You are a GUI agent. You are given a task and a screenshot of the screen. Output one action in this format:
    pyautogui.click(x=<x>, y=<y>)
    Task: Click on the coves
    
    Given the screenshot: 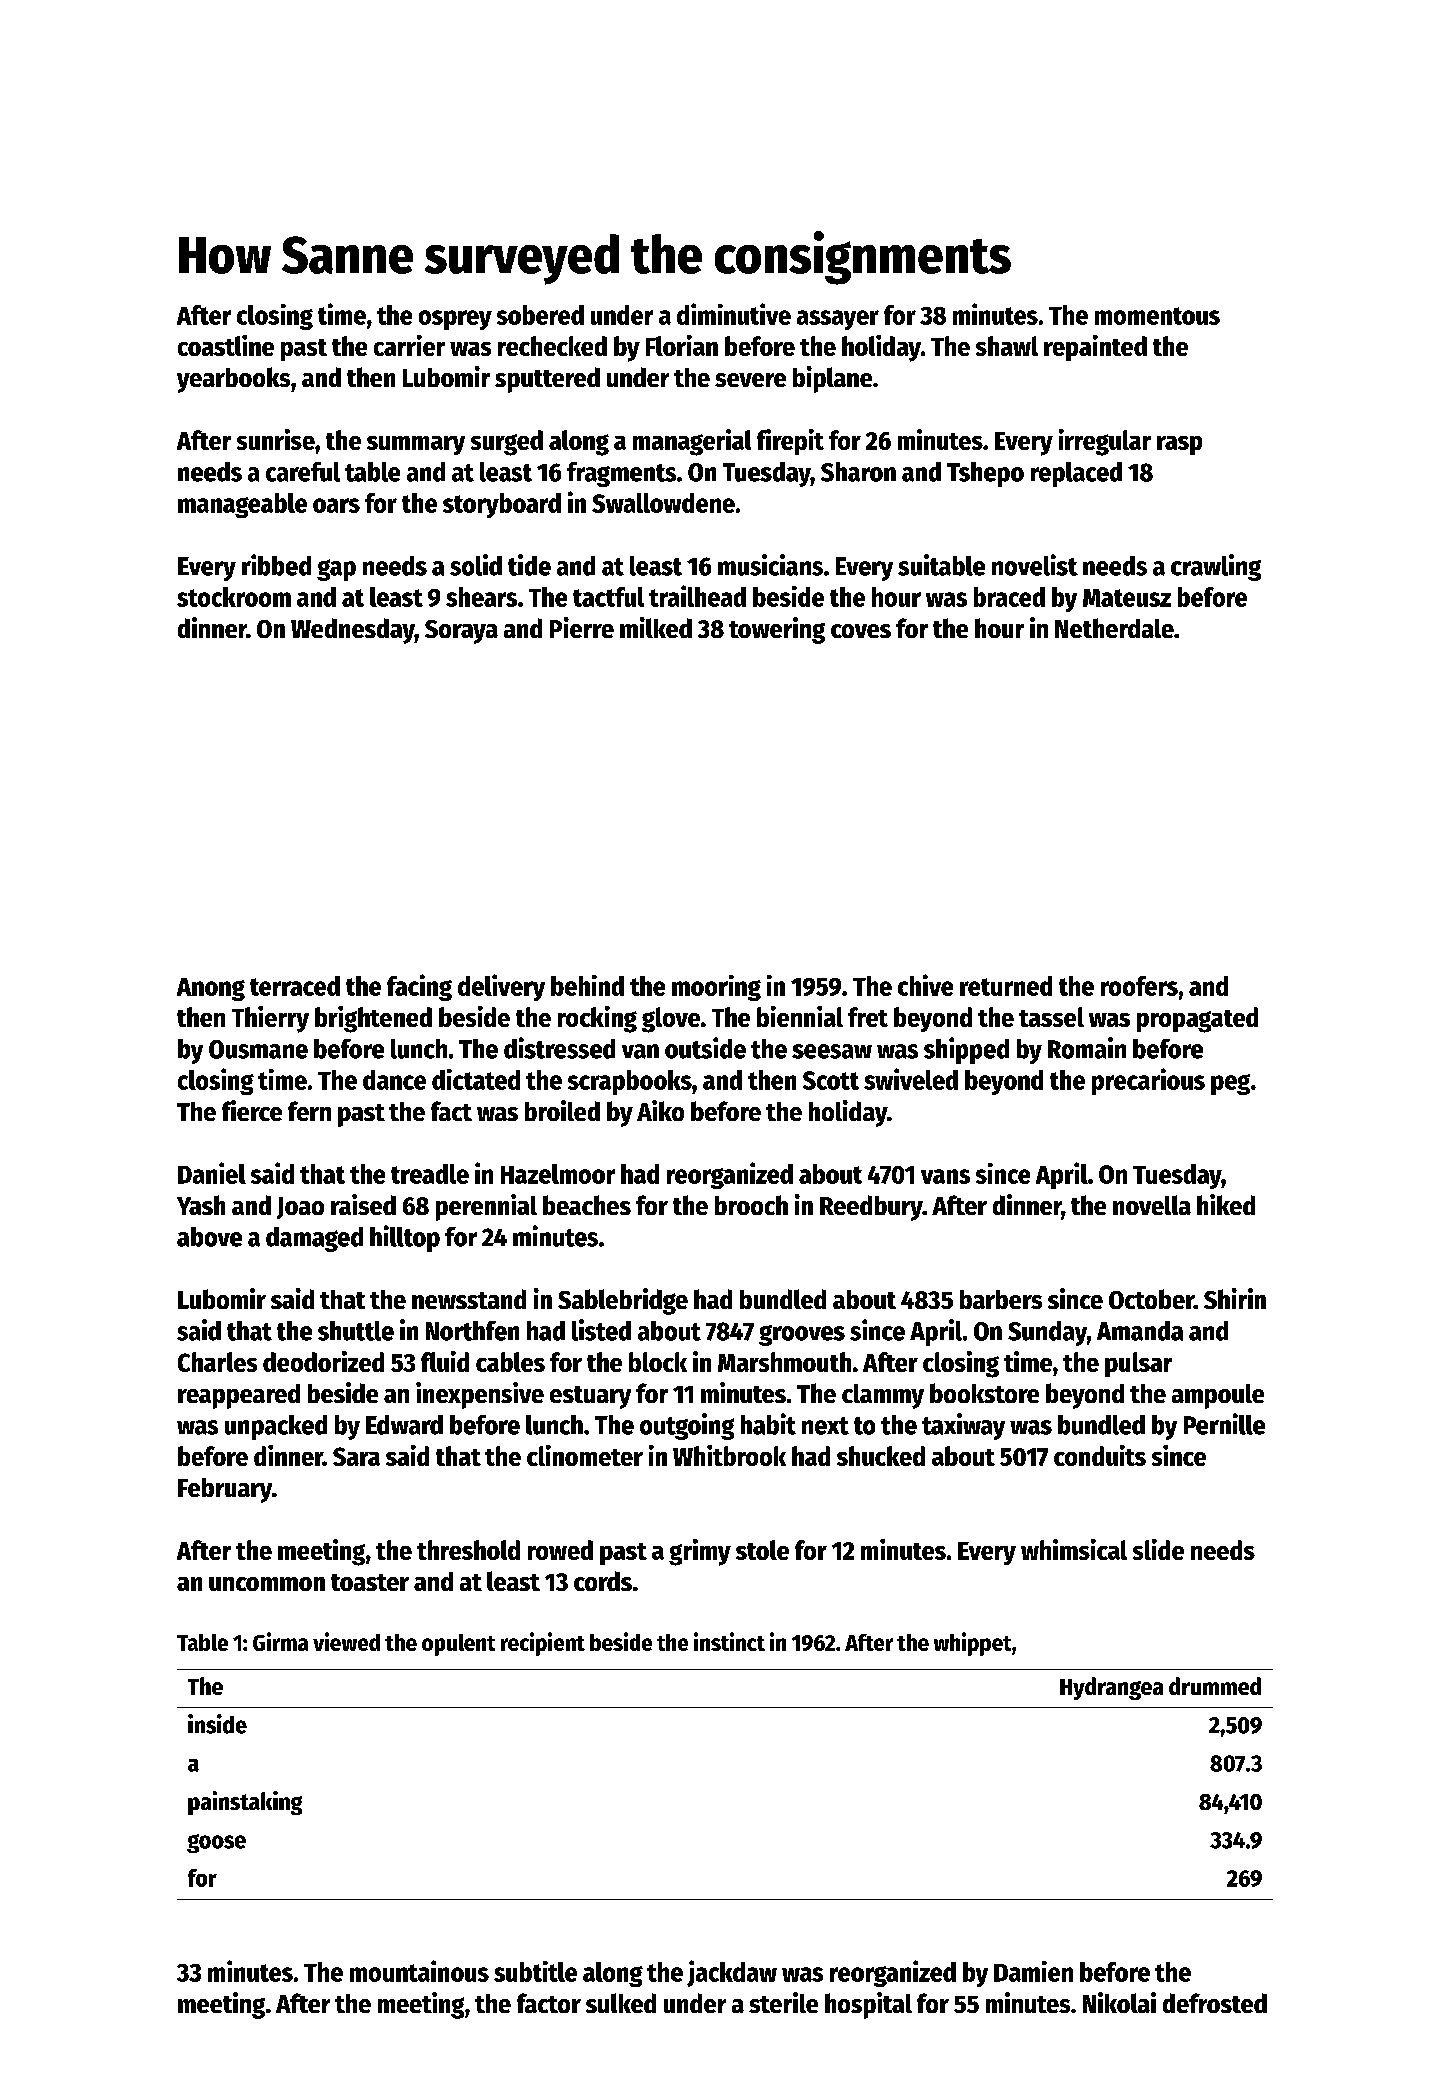 What is the action you would take?
    pyautogui.click(x=861, y=631)
